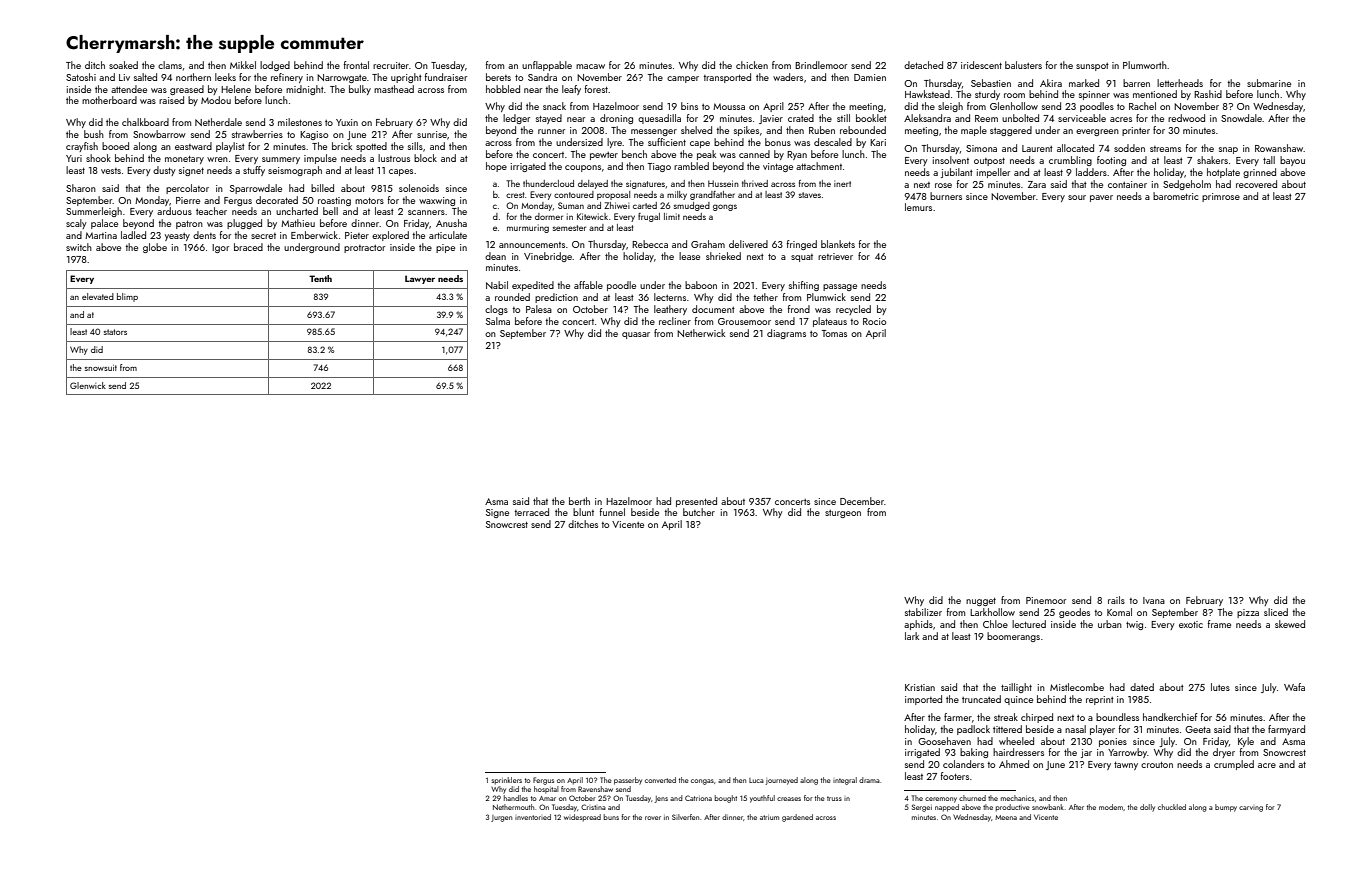 This screenshot has height=887, width=1372. Describe the element at coordinates (501, 818) in the screenshot. I see `Jurgen` at that location.
